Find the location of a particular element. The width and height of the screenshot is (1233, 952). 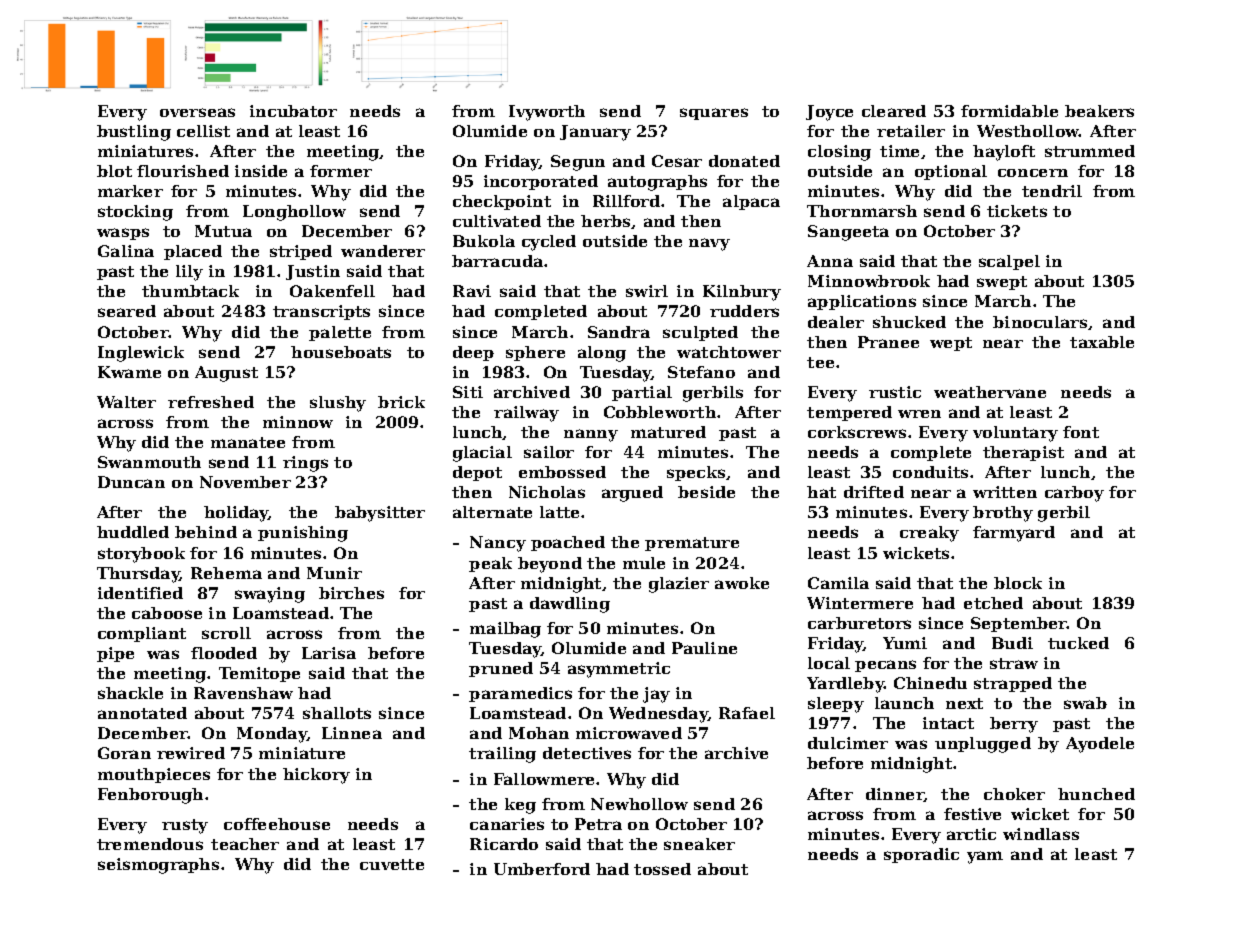

hickory is located at coordinates (316, 776).
